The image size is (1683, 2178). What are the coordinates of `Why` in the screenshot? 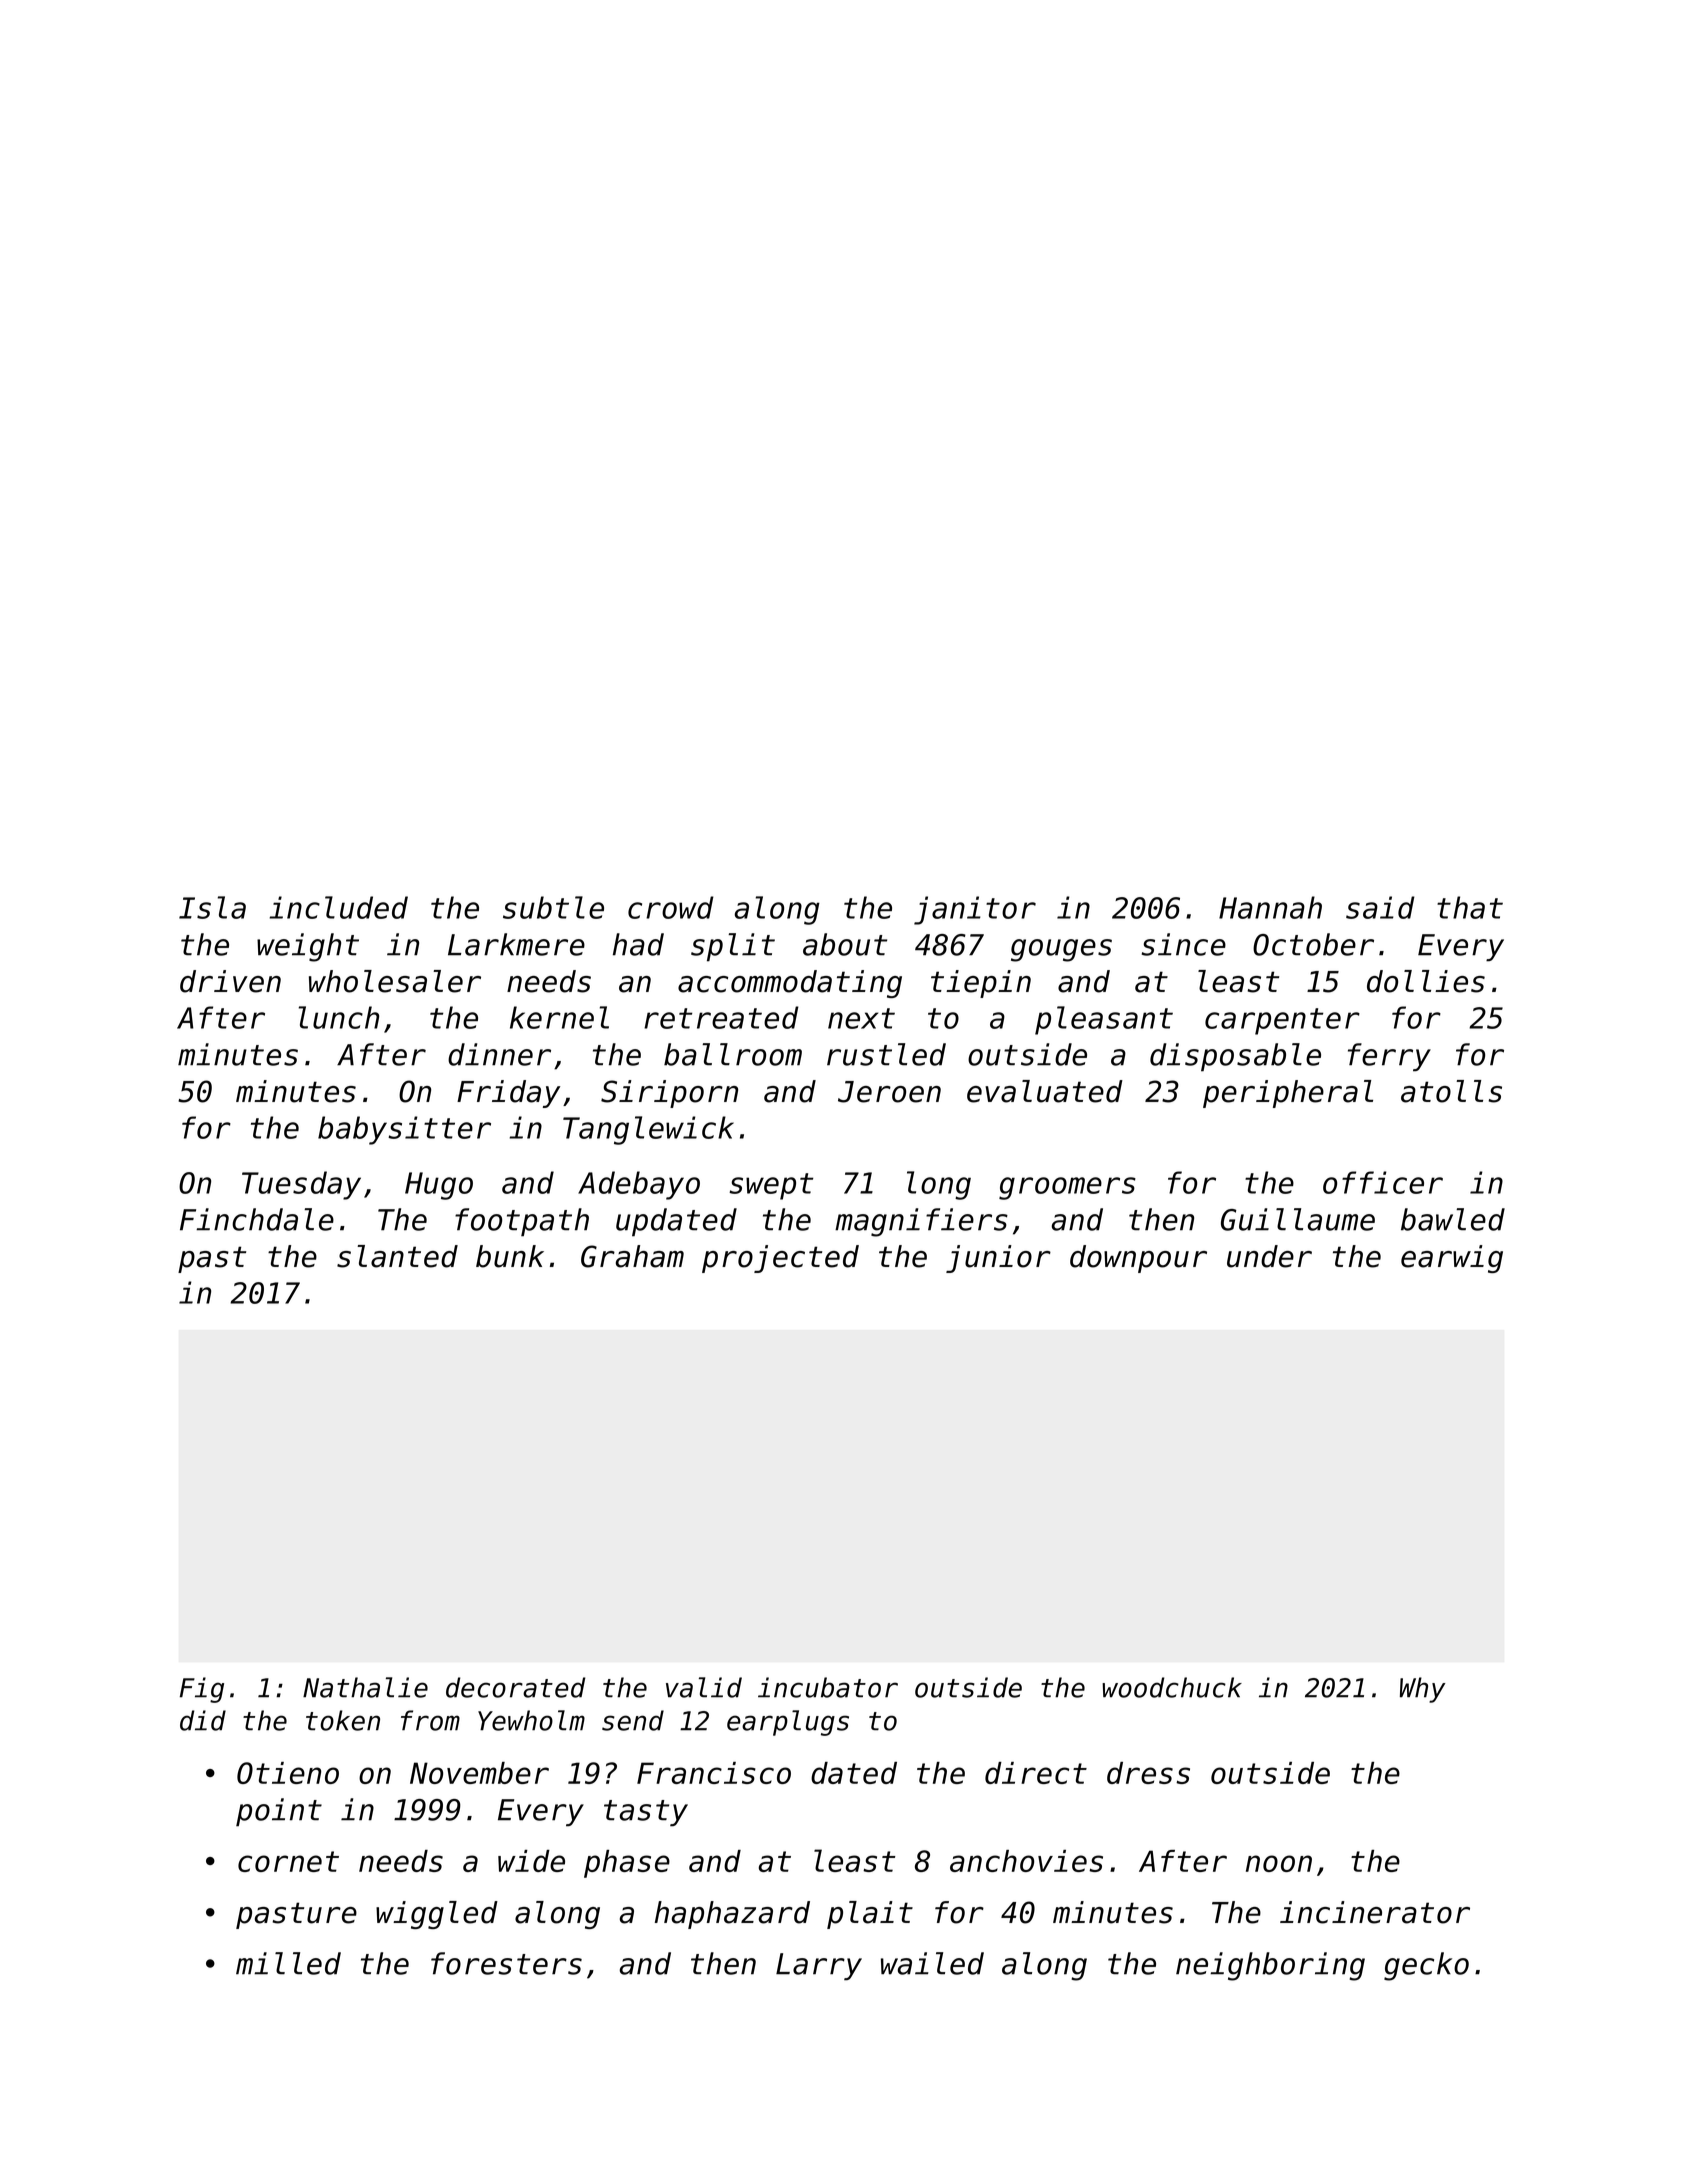 It's located at (1422, 1690).
